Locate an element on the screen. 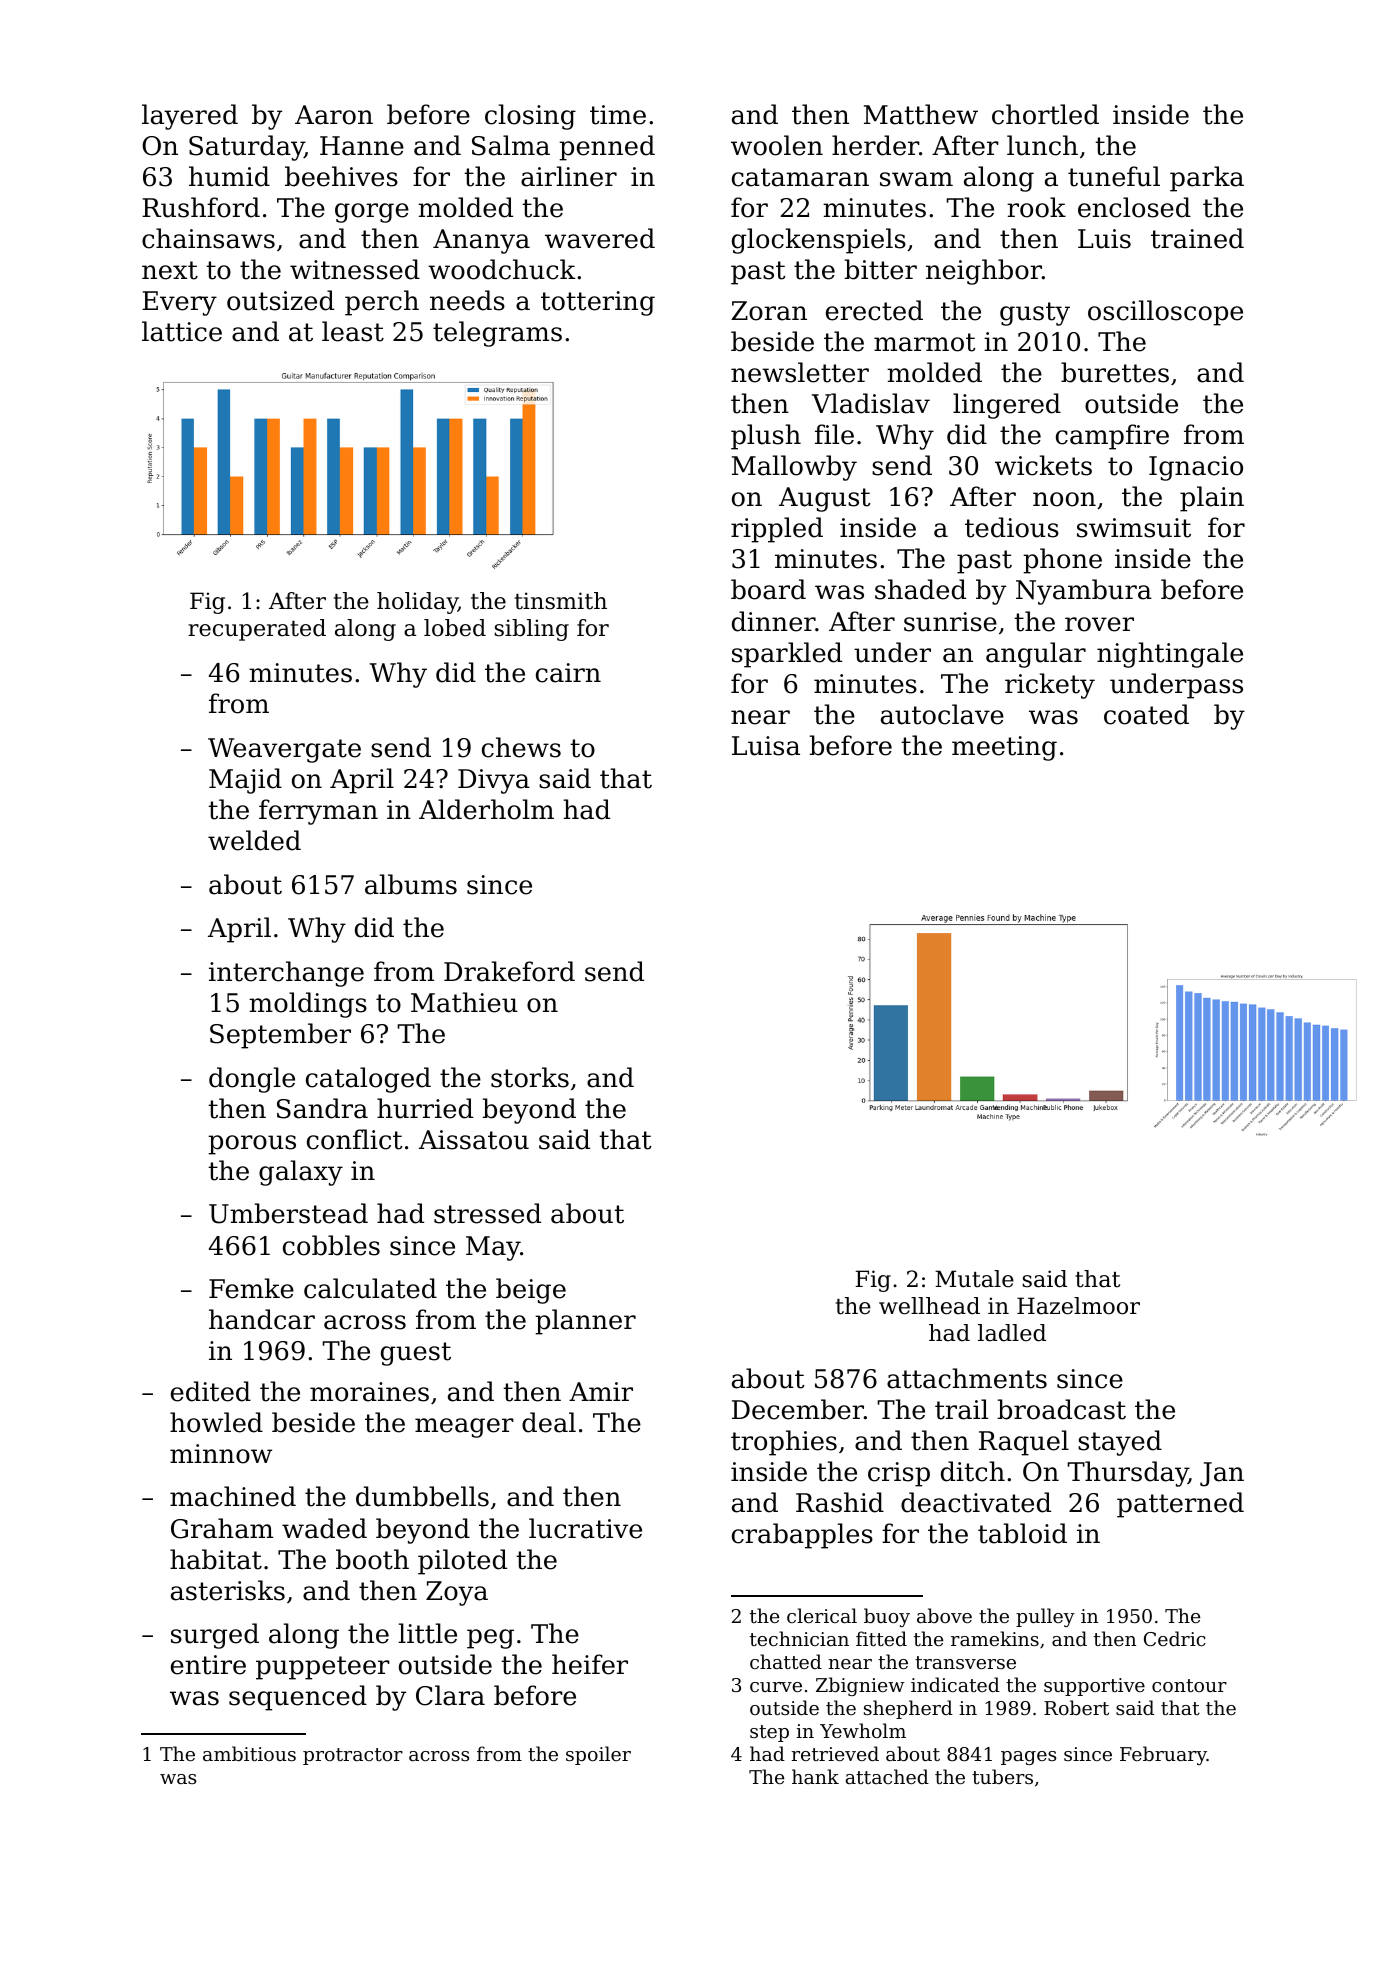 This screenshot has width=1386, height=1969. layered is located at coordinates (190, 117).
